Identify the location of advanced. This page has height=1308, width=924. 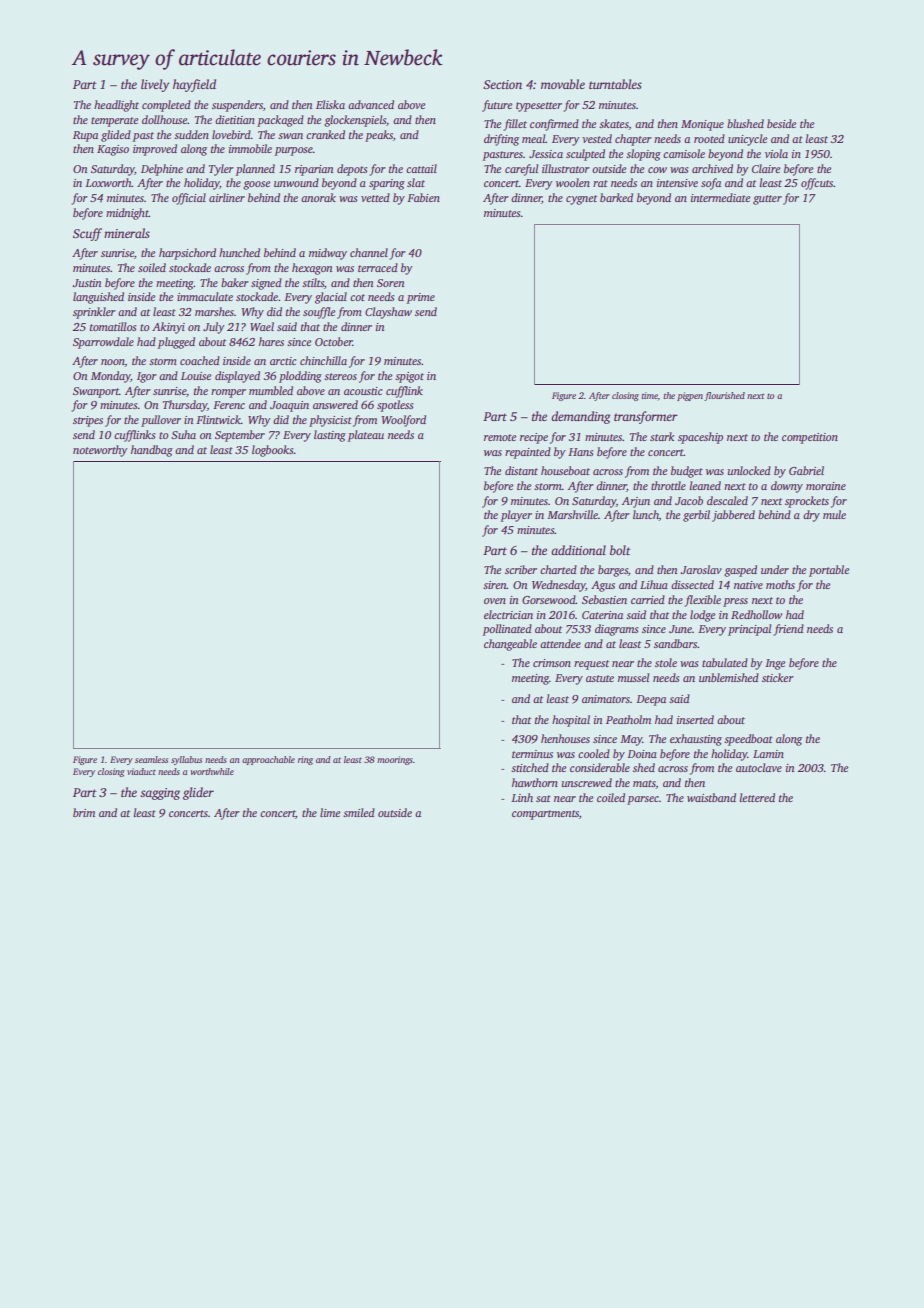
(371, 104).
